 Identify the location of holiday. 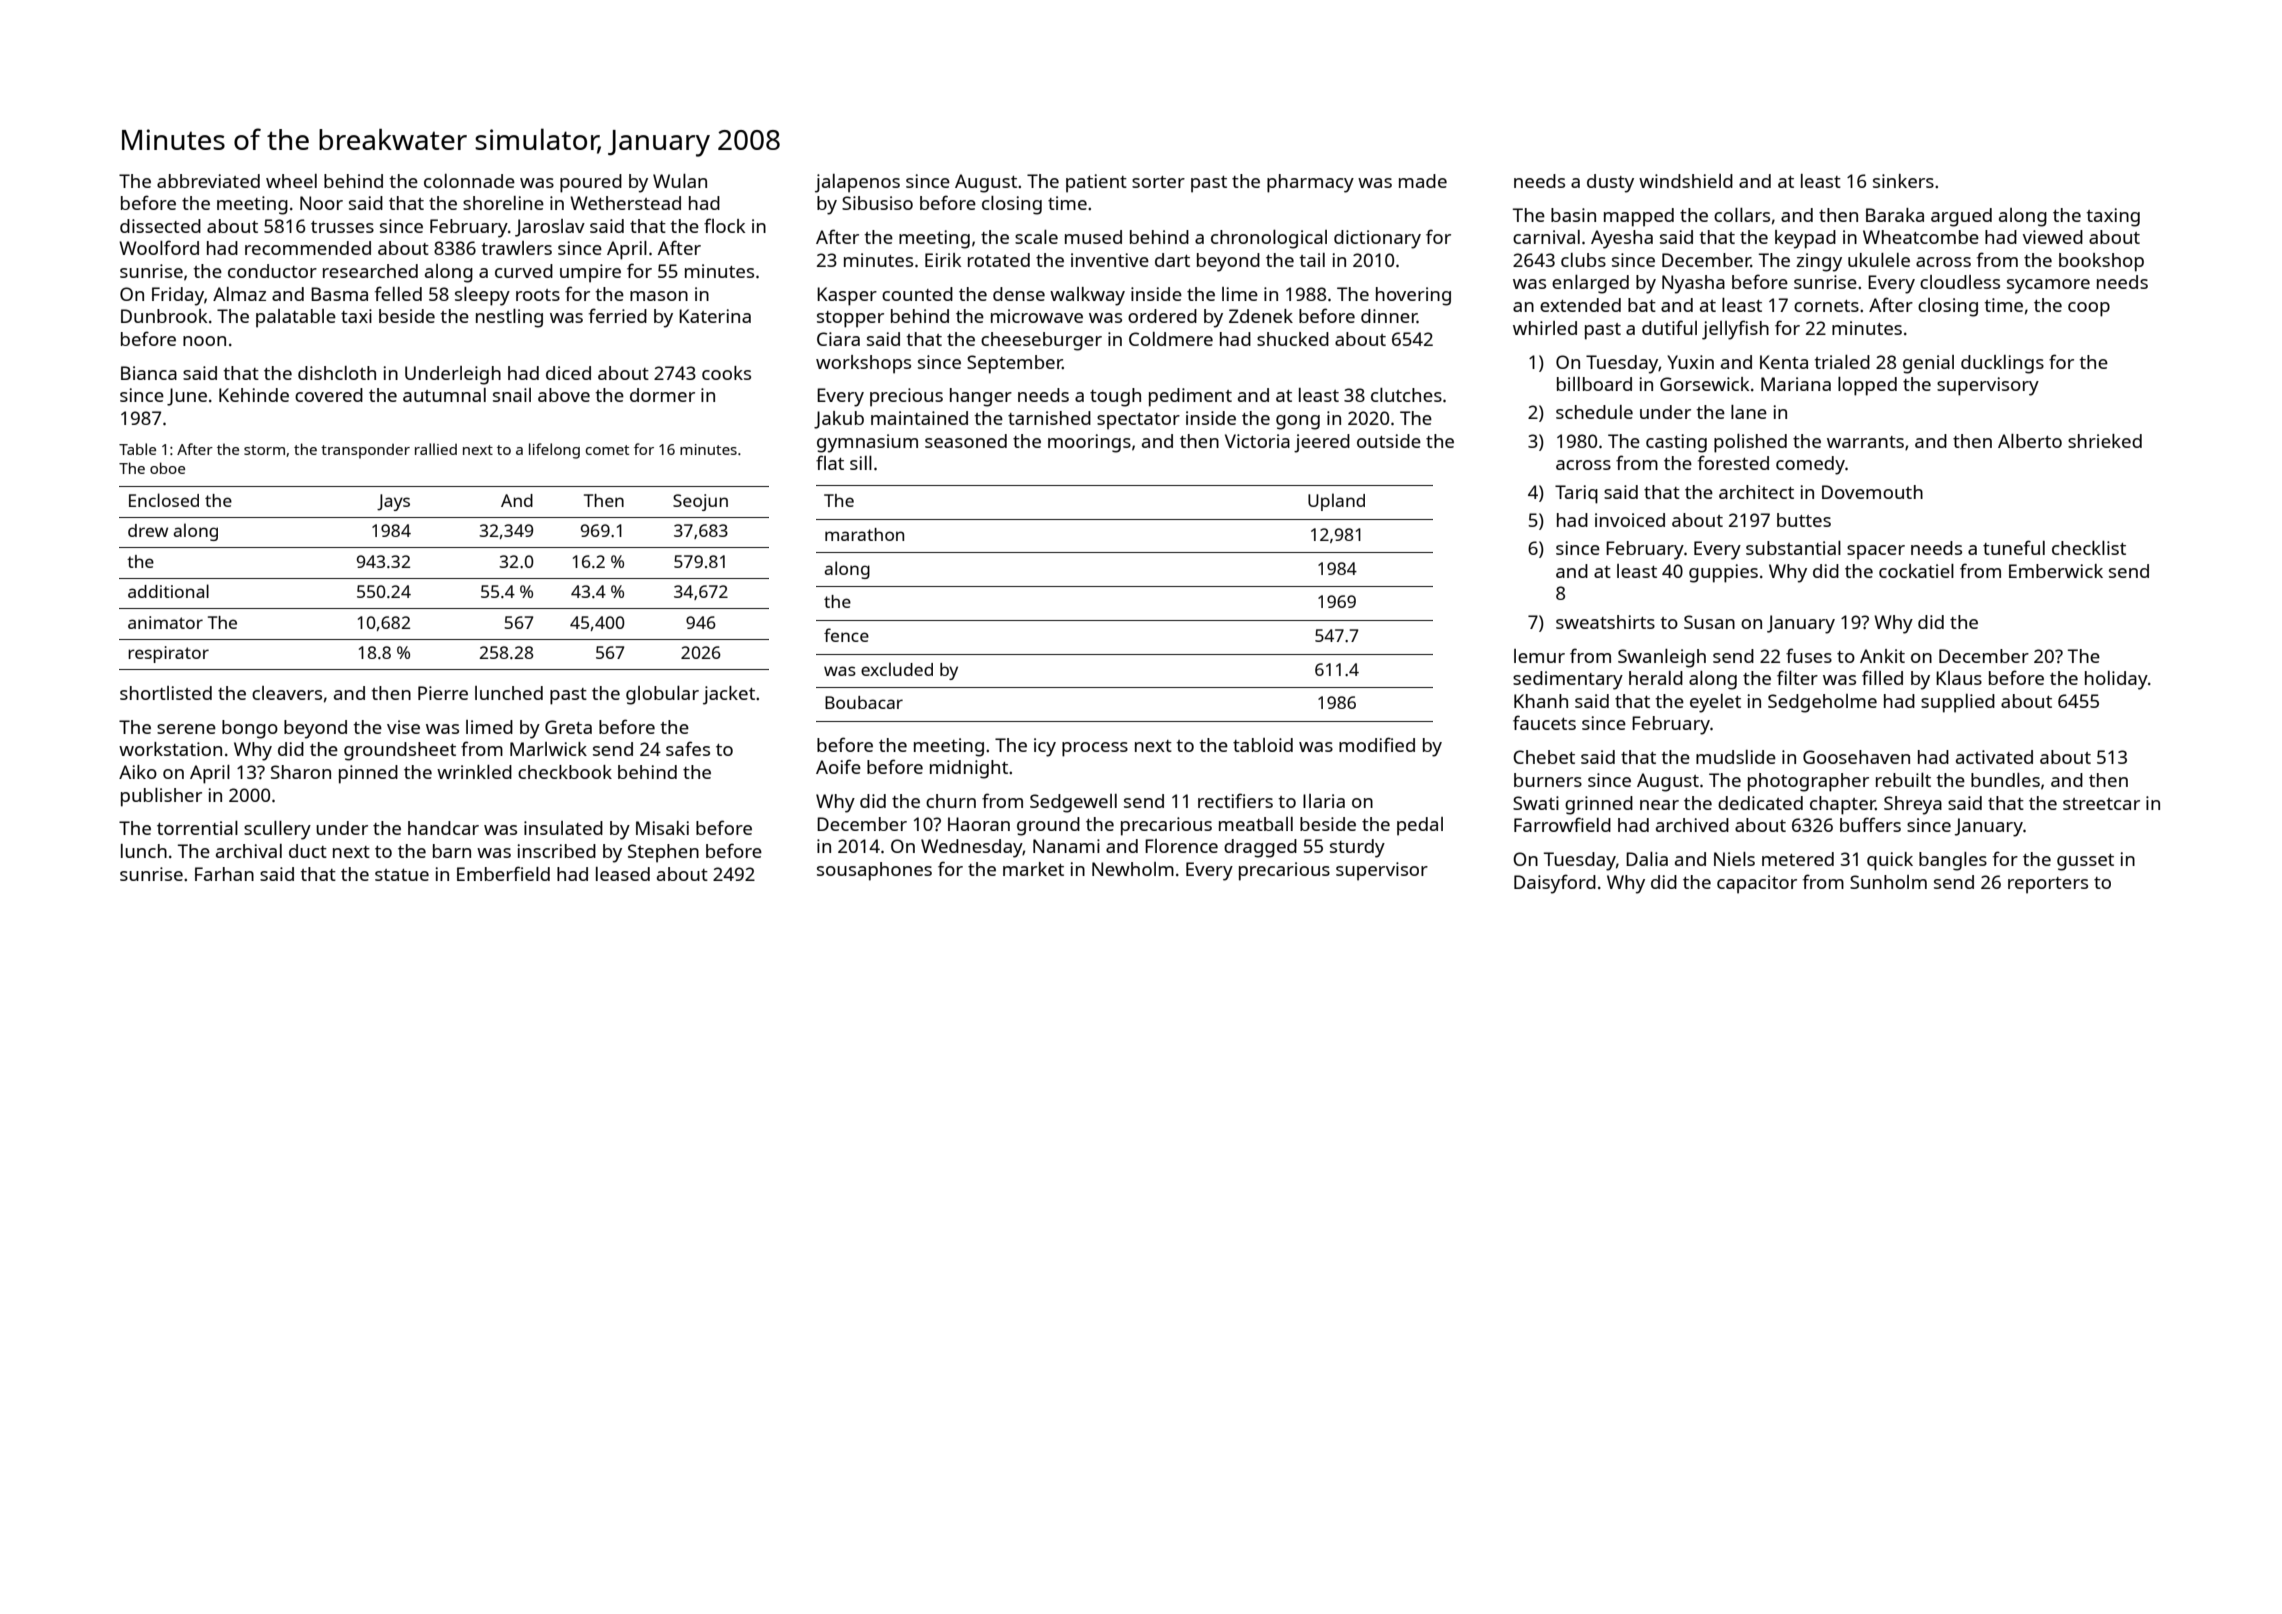
(2116, 680).
